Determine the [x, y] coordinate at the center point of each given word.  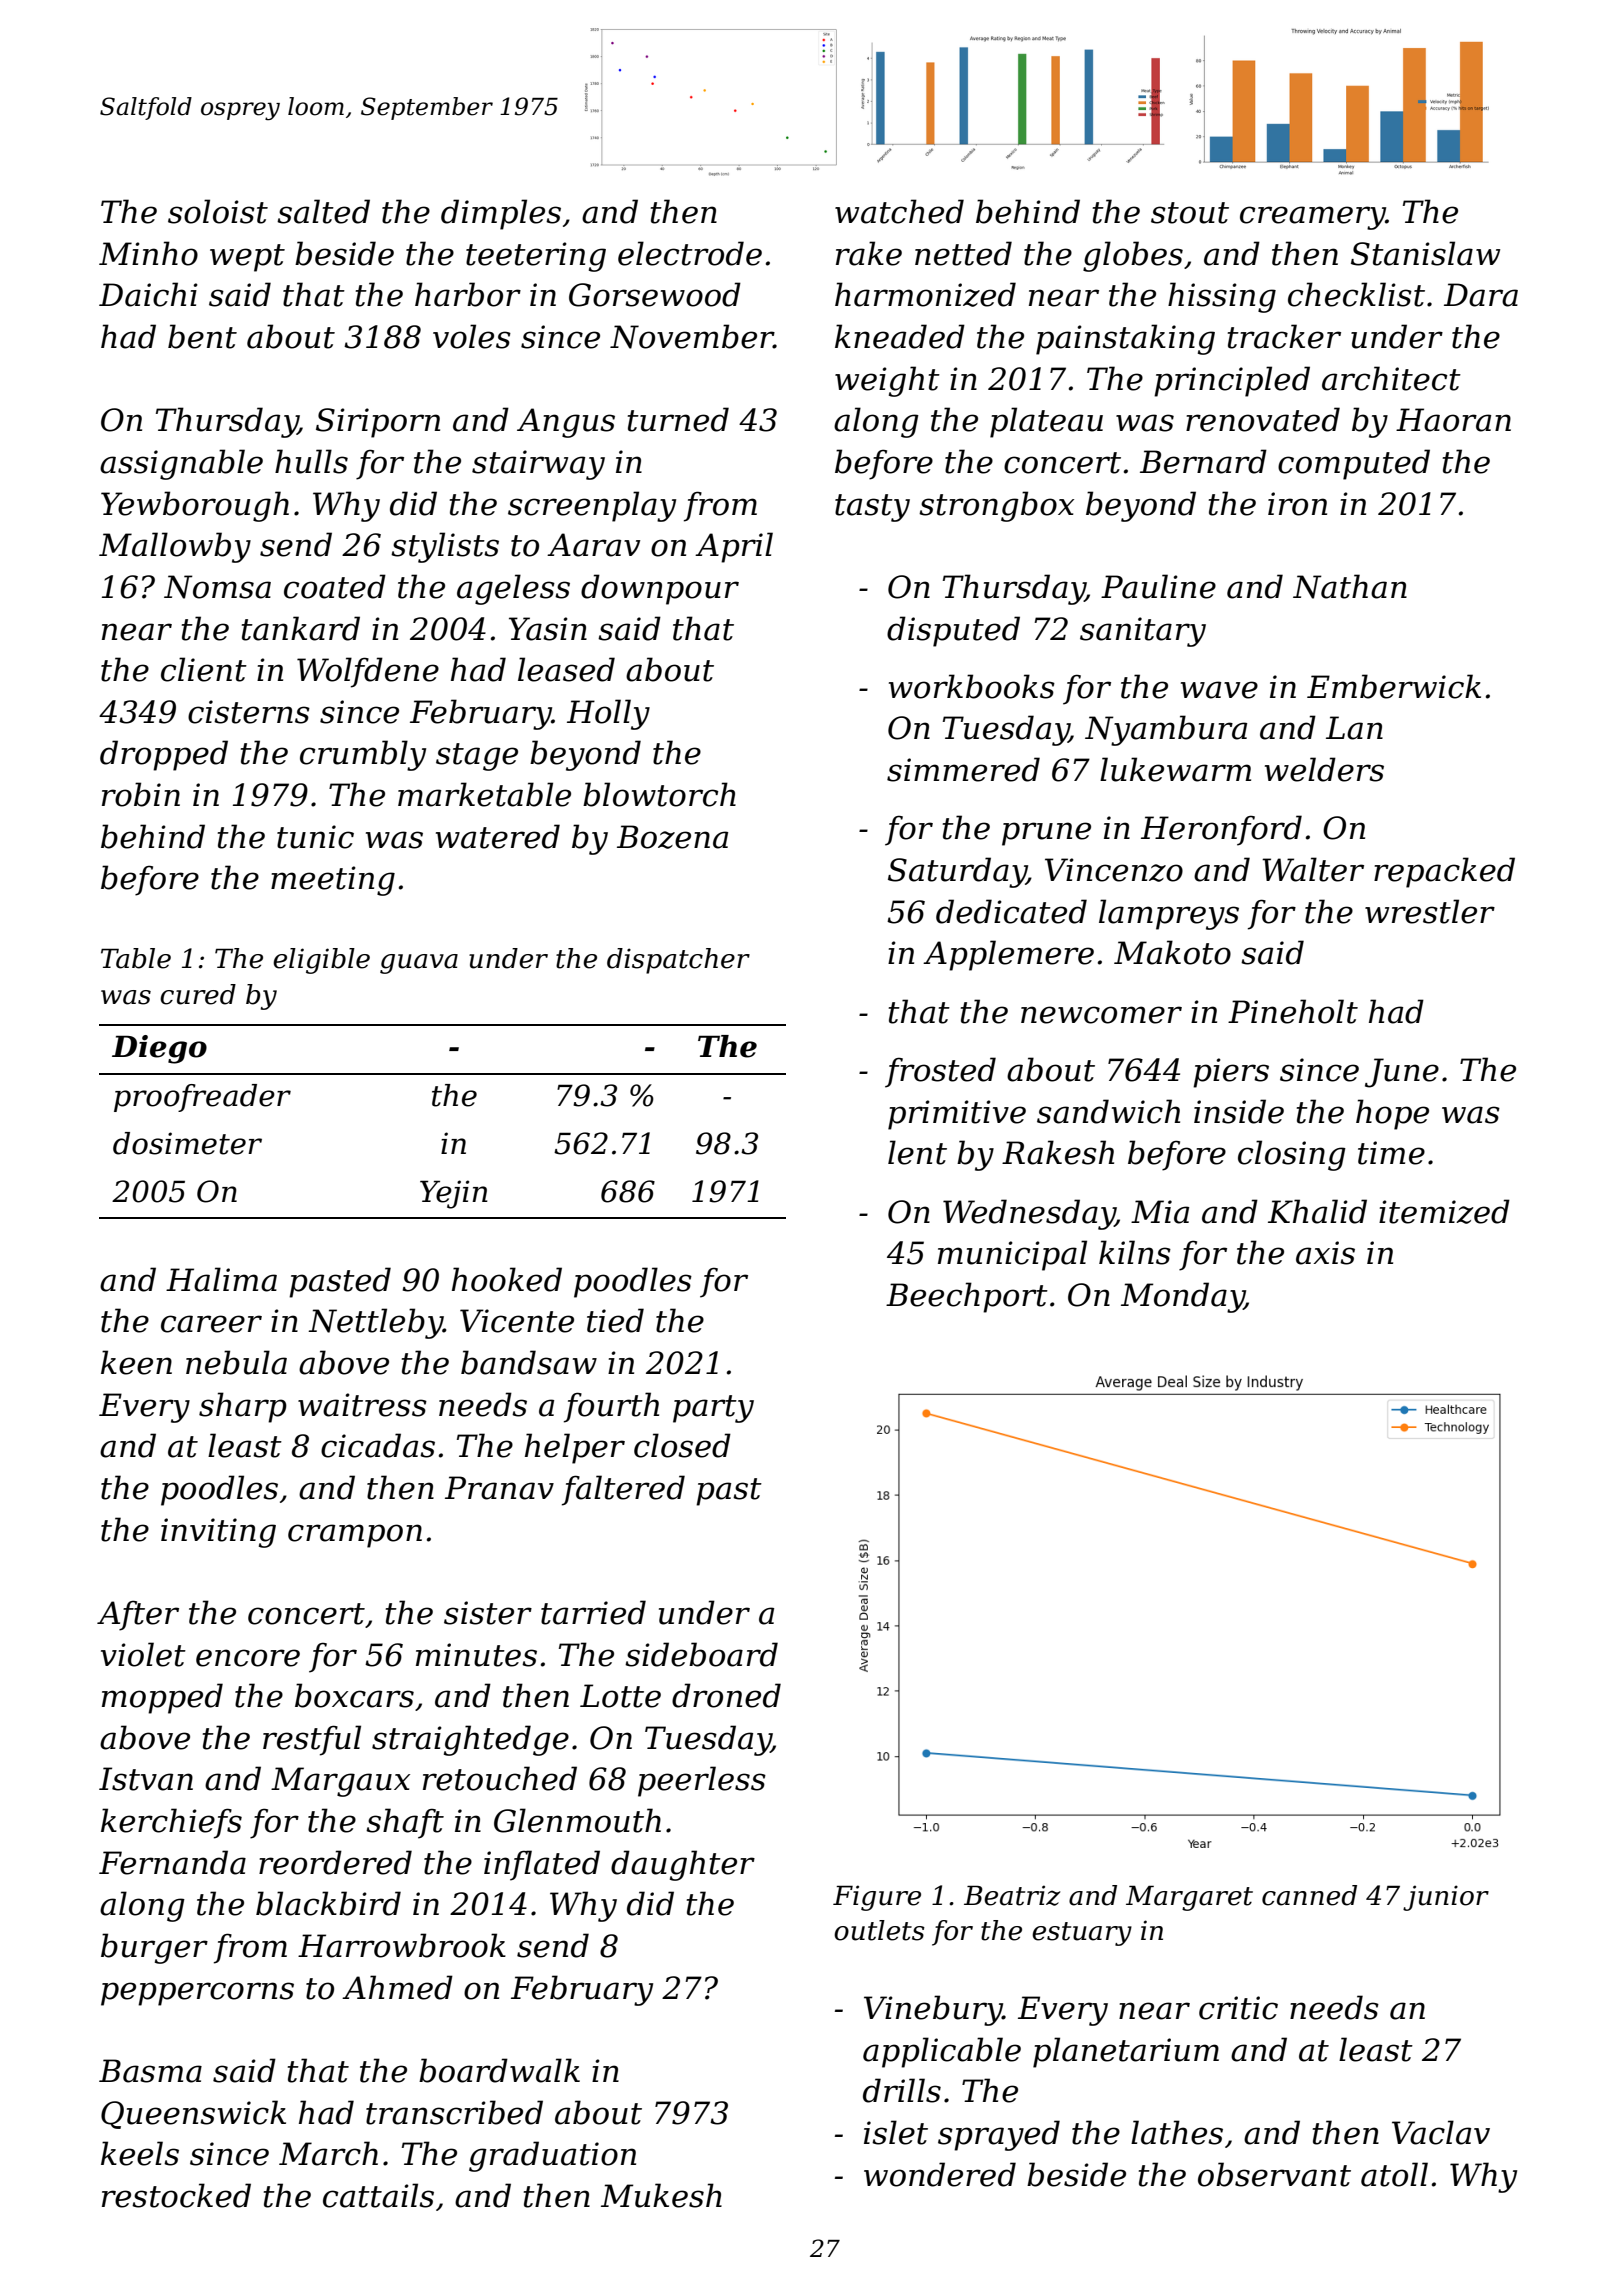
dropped [164, 755]
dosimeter [187, 1143]
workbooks [972, 686]
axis [1325, 1253]
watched [899, 211]
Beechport [967, 1297]
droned [726, 1695]
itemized [1444, 1211]
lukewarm [1175, 769]
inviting [218, 1533]
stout [1190, 213]
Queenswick [193, 2114]
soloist [218, 211]
